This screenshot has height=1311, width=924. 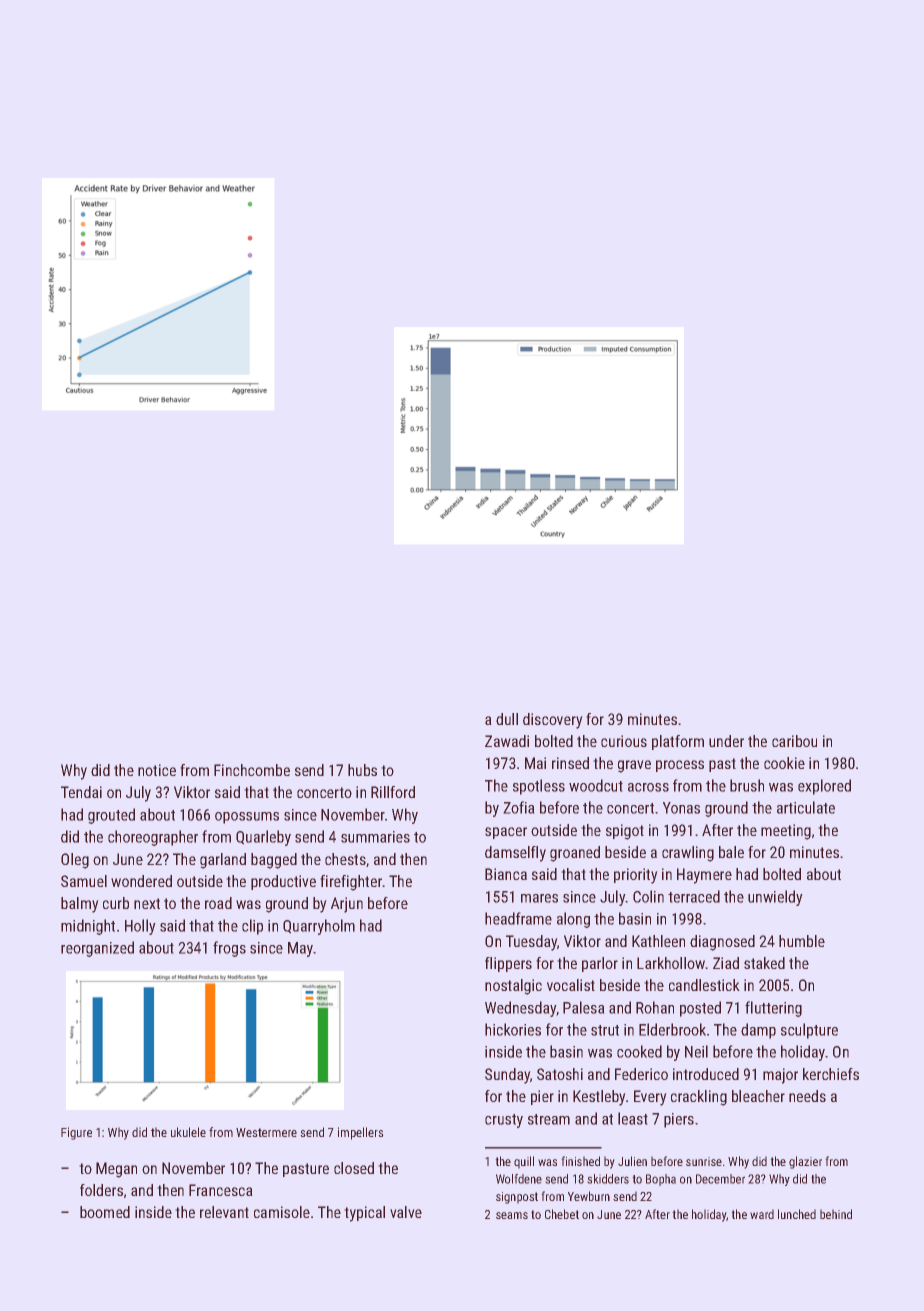 What do you see at coordinates (507, 719) in the screenshot?
I see `dull` at bounding box center [507, 719].
